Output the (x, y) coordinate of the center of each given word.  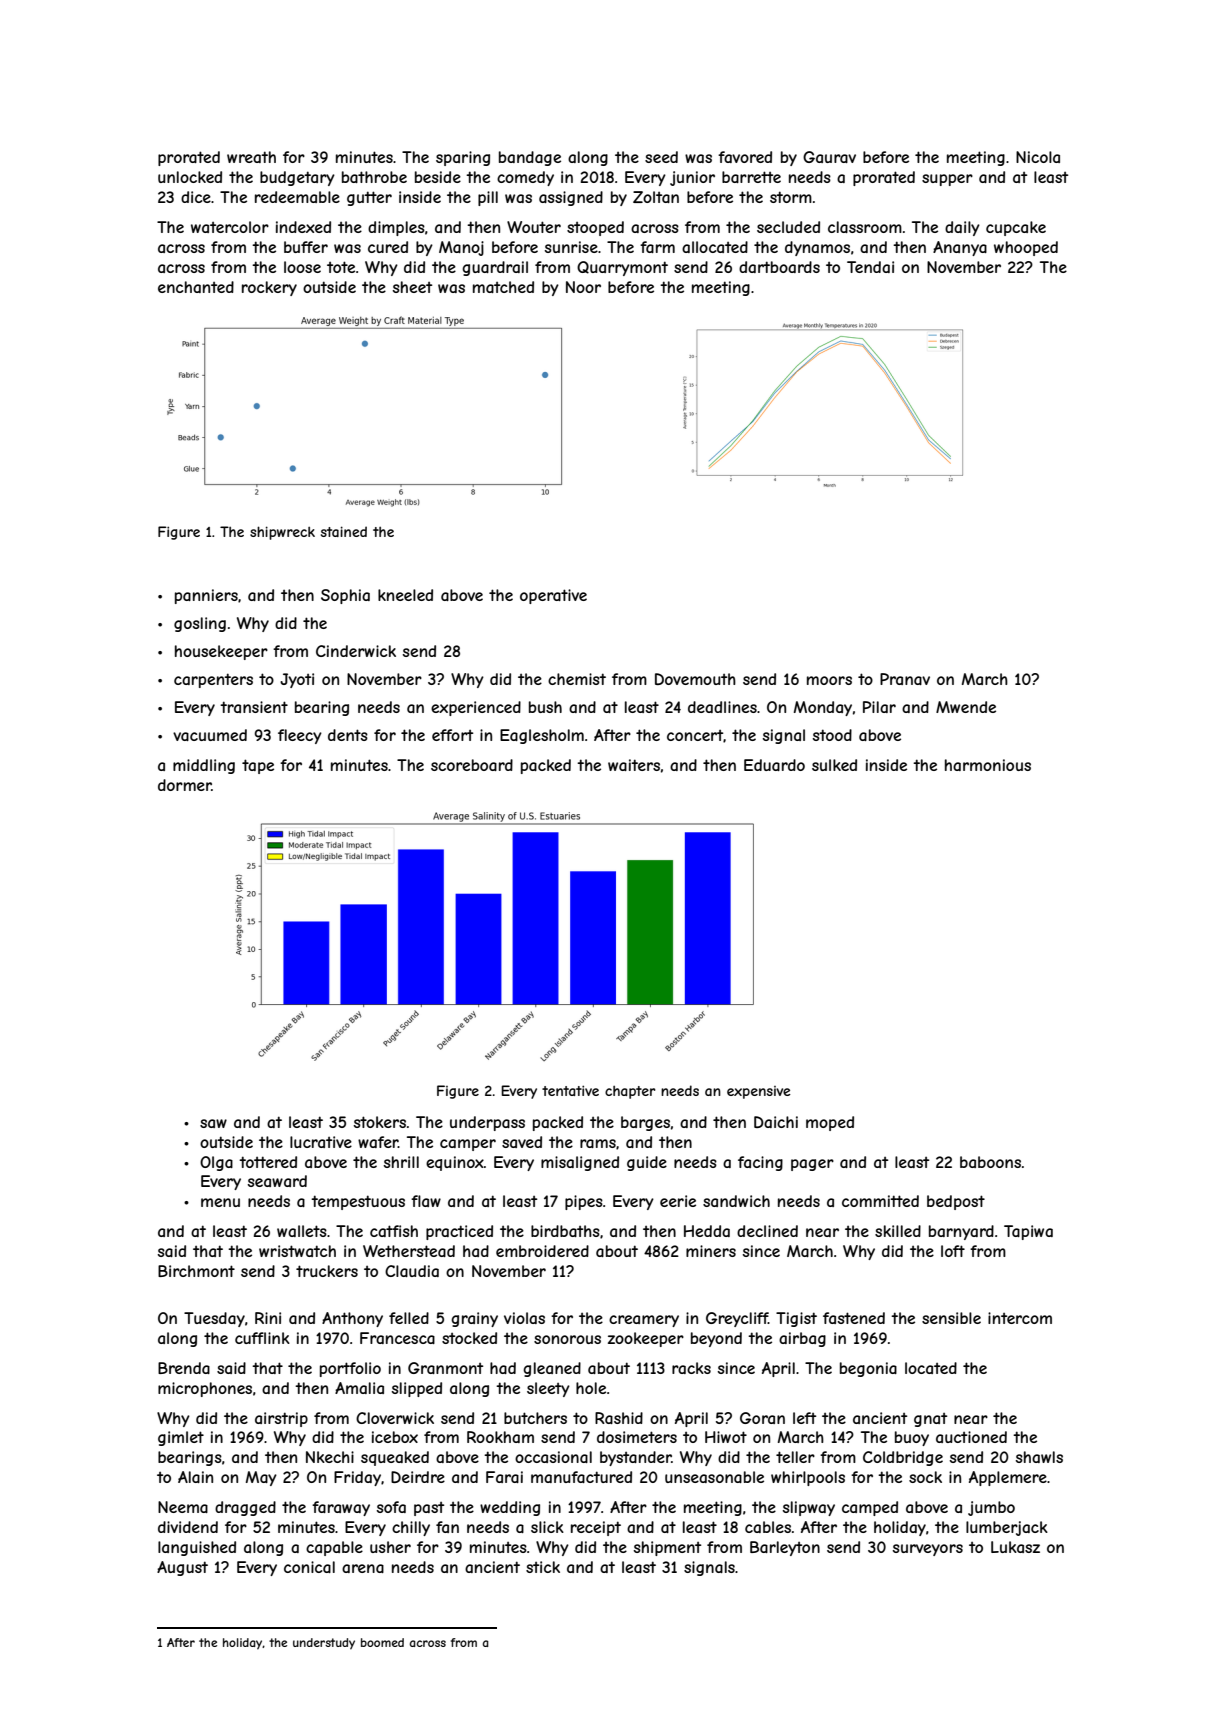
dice (196, 197)
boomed (382, 1642)
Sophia (345, 596)
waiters (634, 765)
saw (213, 1123)
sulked (834, 765)
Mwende (966, 707)
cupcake (1016, 228)
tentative (570, 1090)
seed (661, 157)
